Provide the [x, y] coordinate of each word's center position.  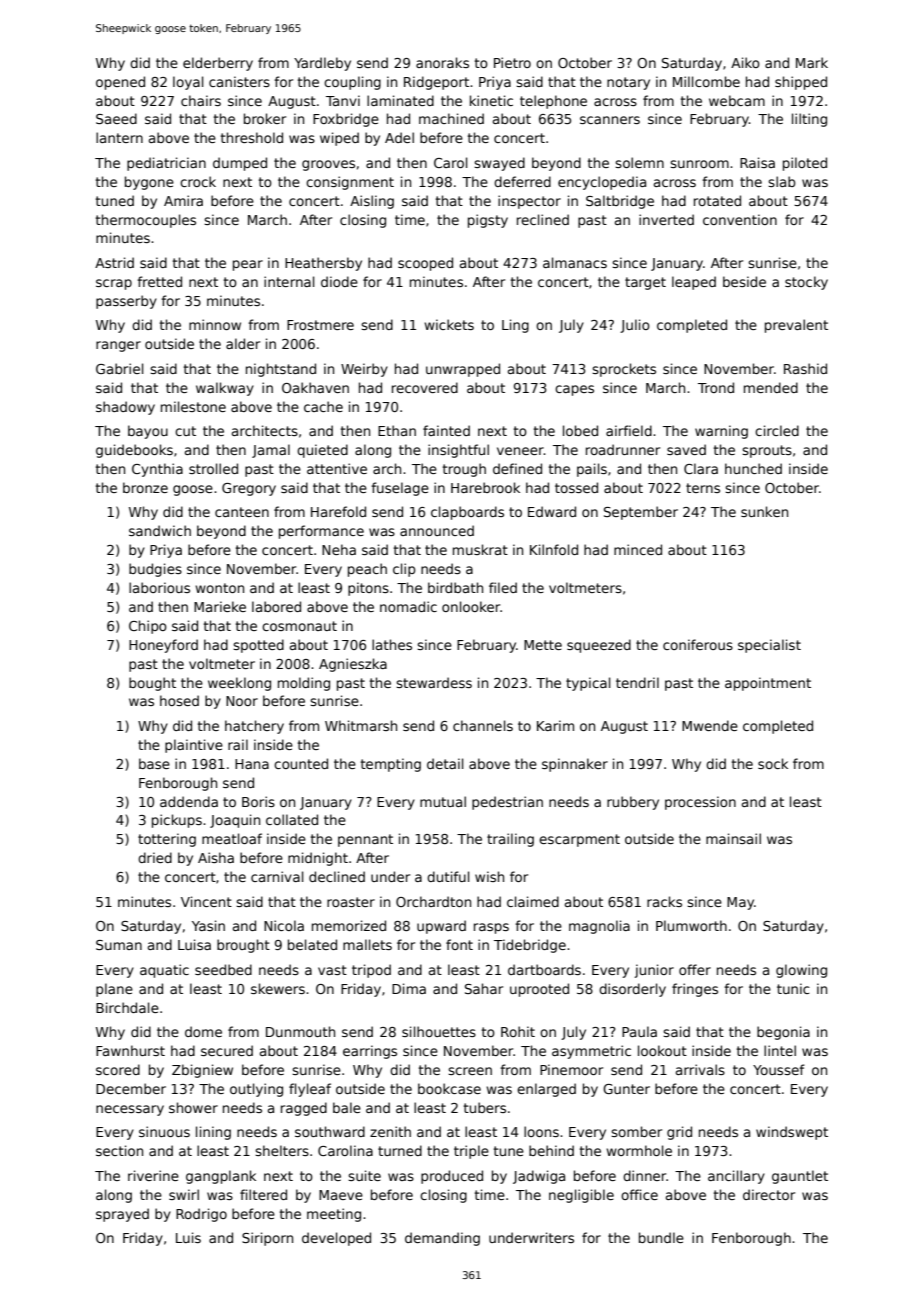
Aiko [745, 62]
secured [227, 1050]
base [154, 763]
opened [120, 83]
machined [451, 118]
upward [441, 927]
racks [664, 901]
